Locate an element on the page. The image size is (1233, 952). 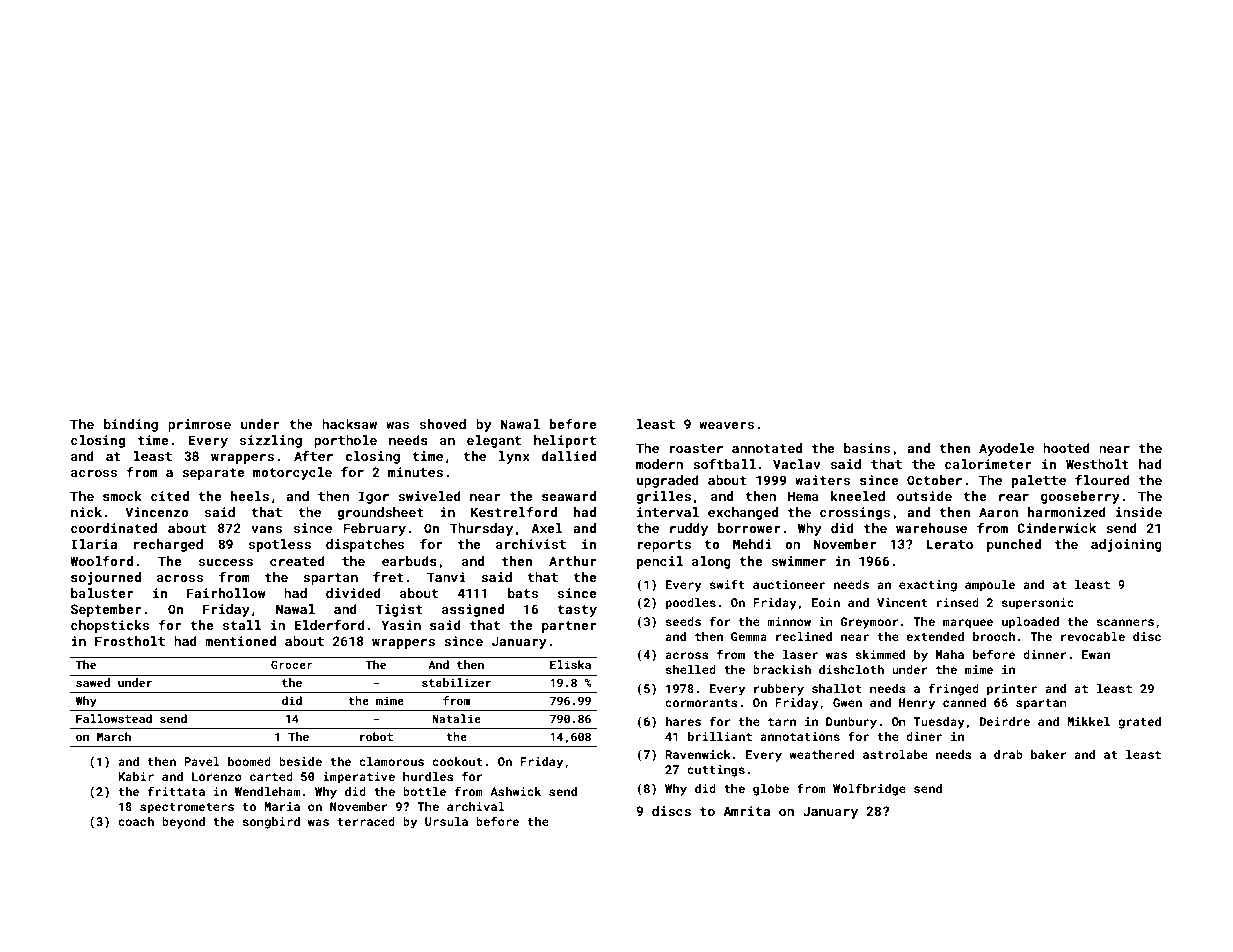
beyond is located at coordinates (183, 823).
